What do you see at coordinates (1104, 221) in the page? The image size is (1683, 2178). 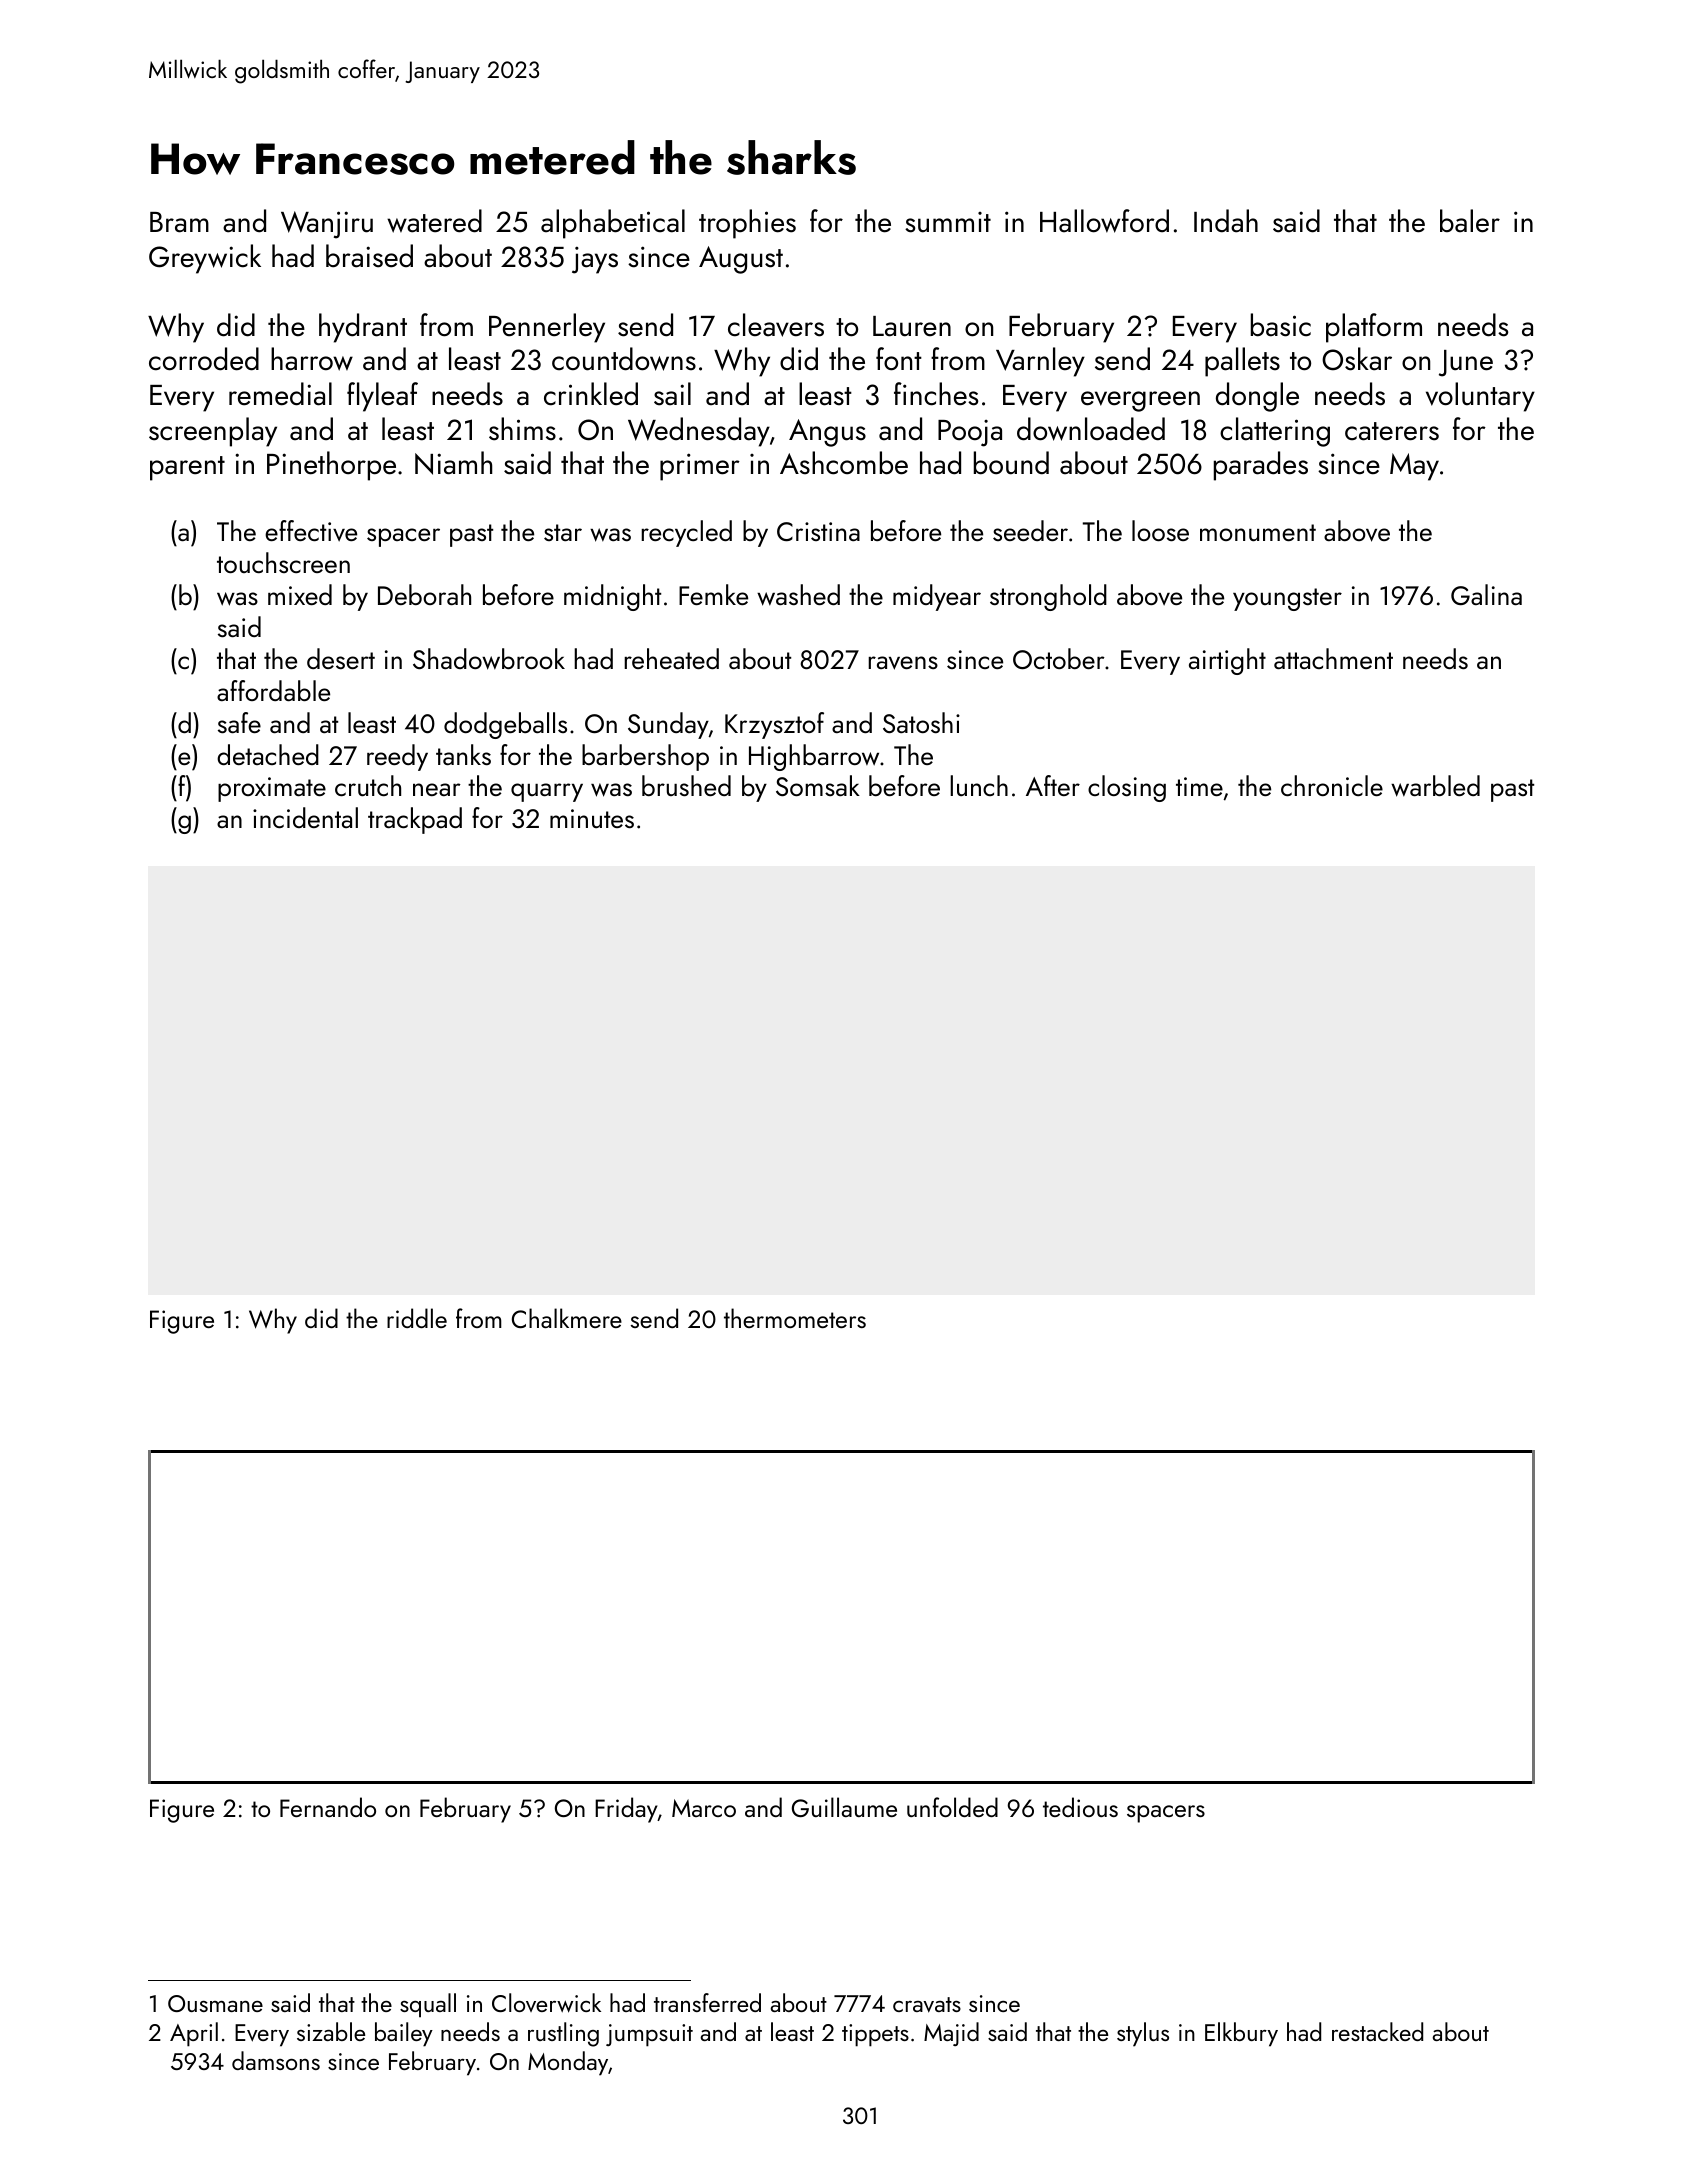 I see `Hallowford` at bounding box center [1104, 221].
